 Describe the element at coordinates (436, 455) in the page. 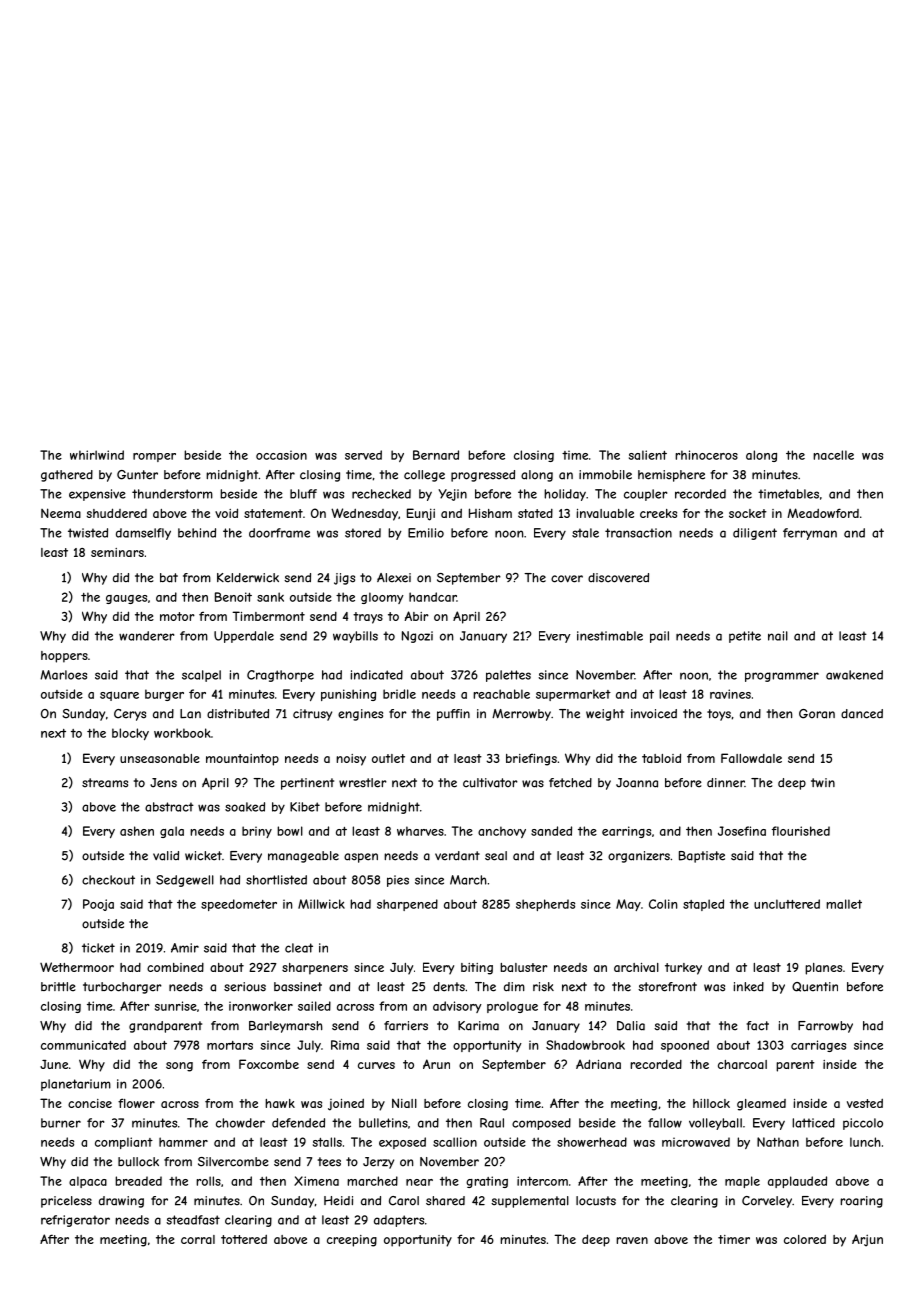

I see `Bernard` at that location.
